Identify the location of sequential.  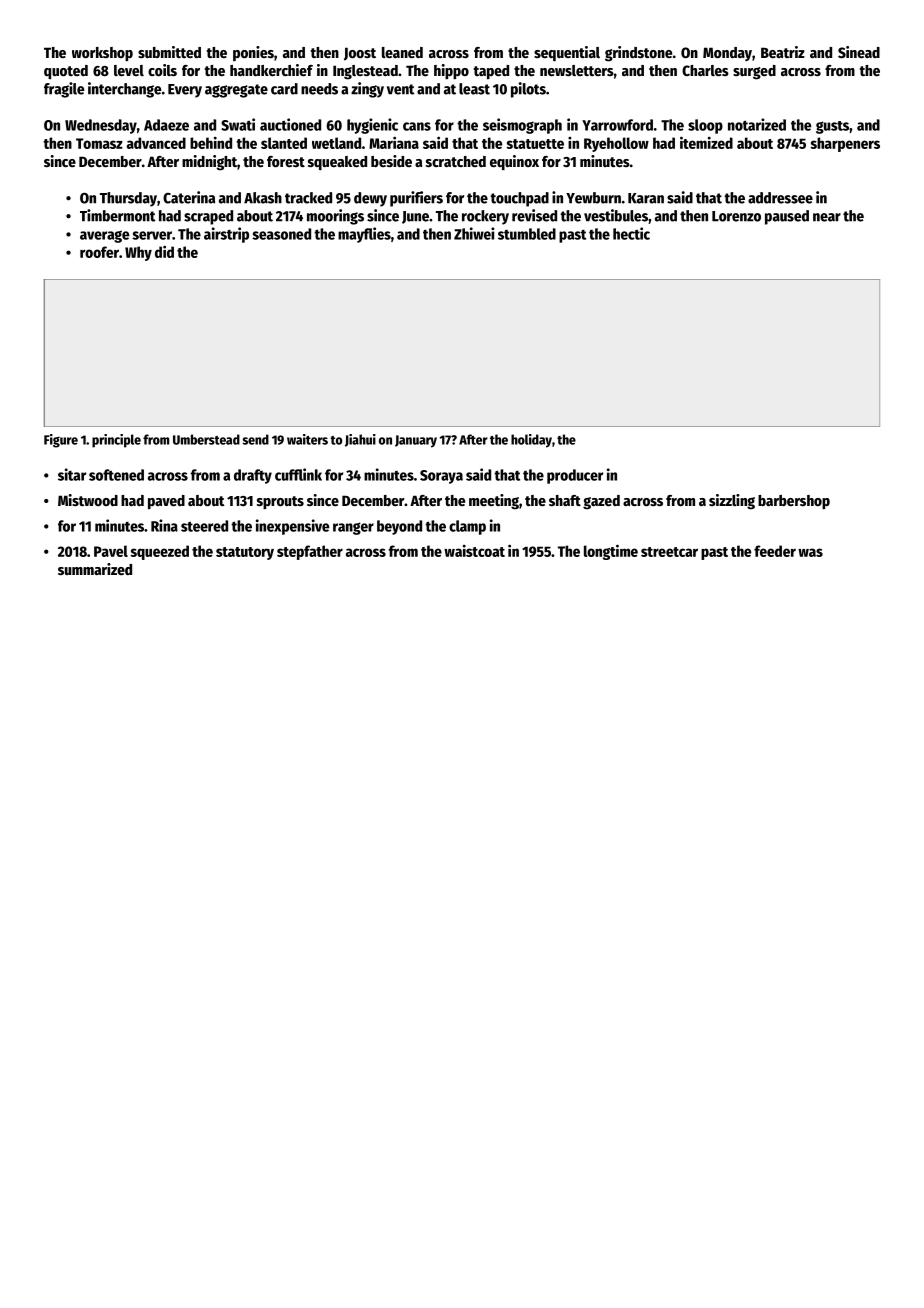
(567, 53).
